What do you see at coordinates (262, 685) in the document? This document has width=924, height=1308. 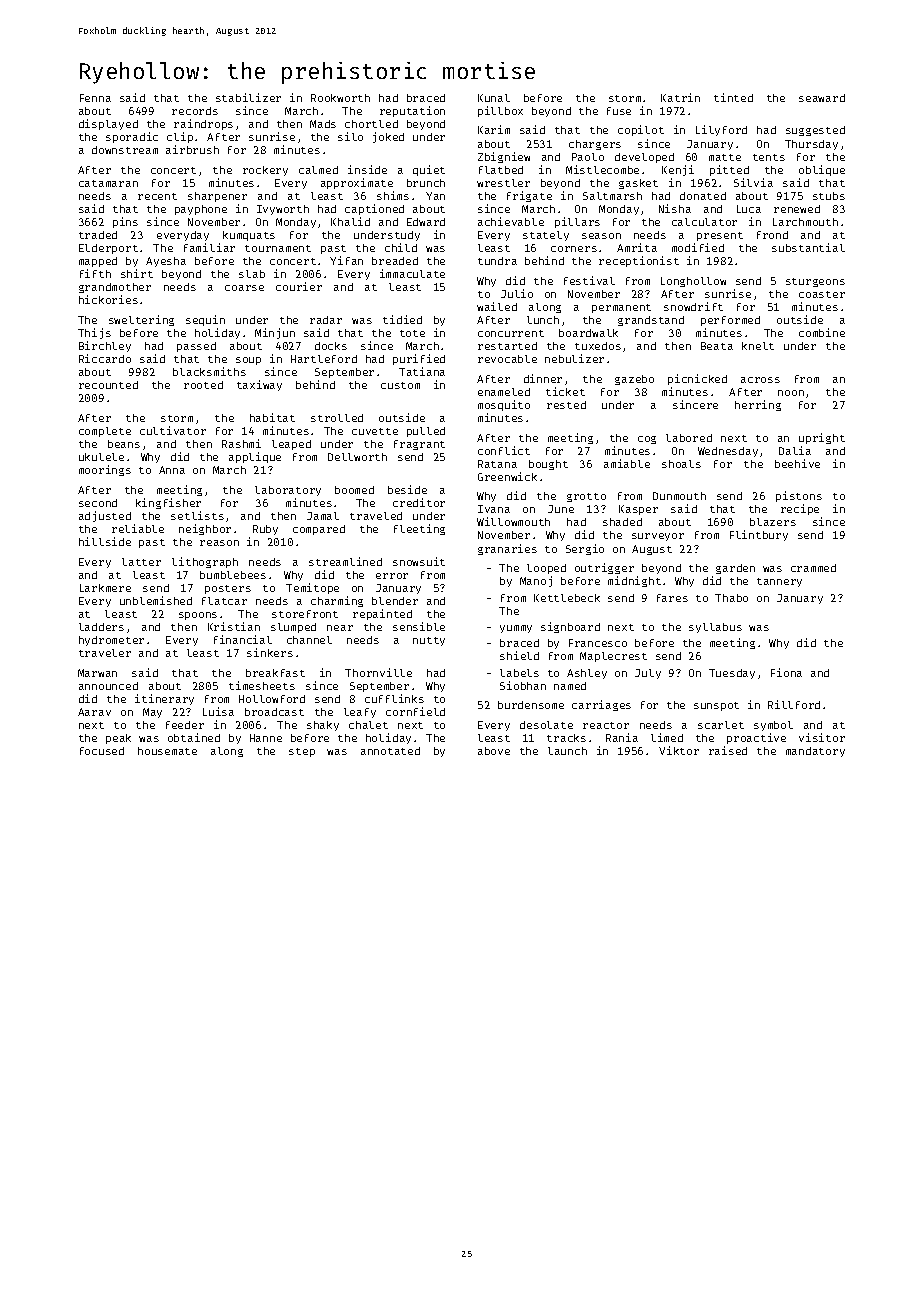 I see `timesheets` at bounding box center [262, 685].
